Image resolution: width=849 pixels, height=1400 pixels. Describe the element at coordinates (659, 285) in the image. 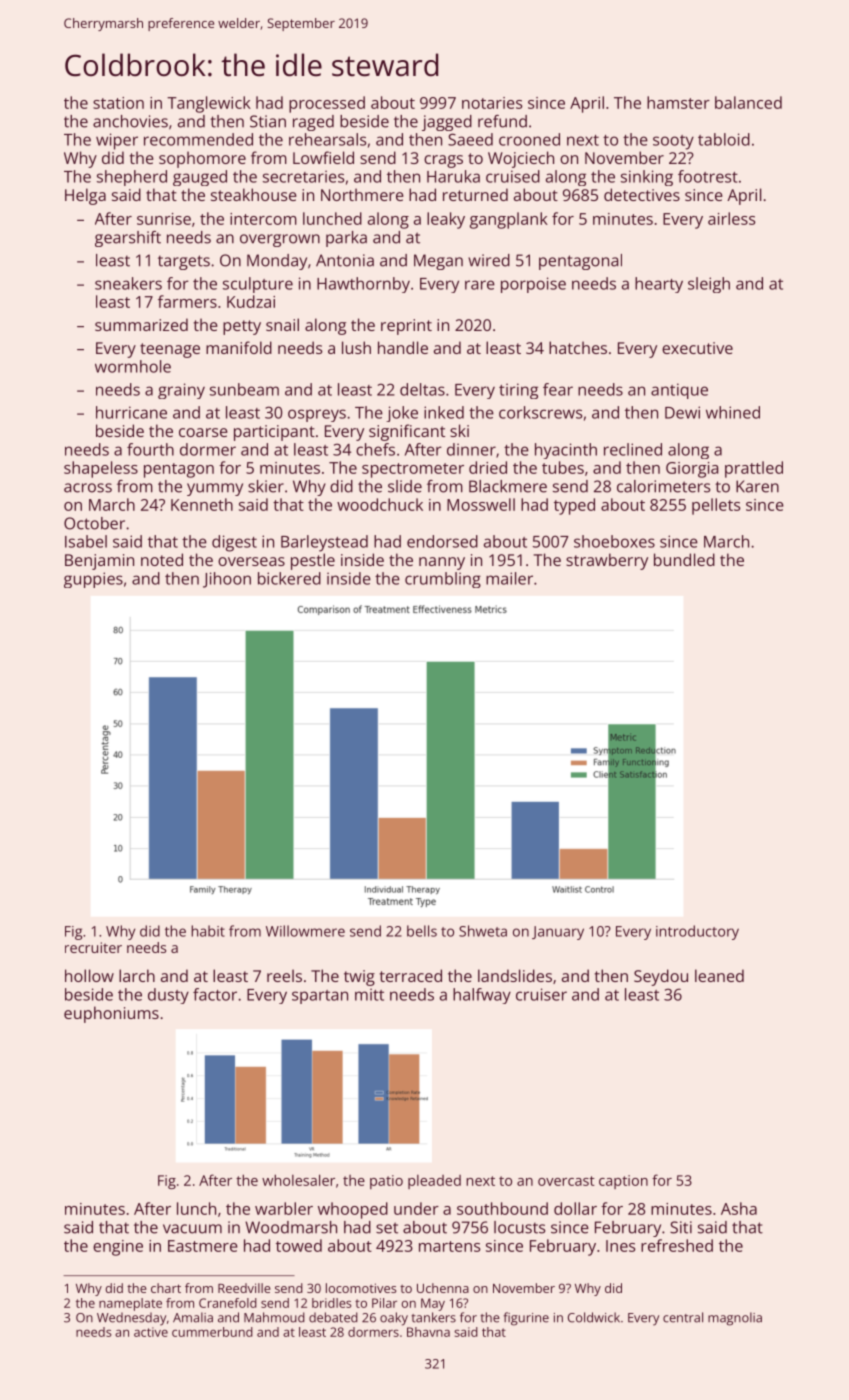

I see `hearty` at that location.
